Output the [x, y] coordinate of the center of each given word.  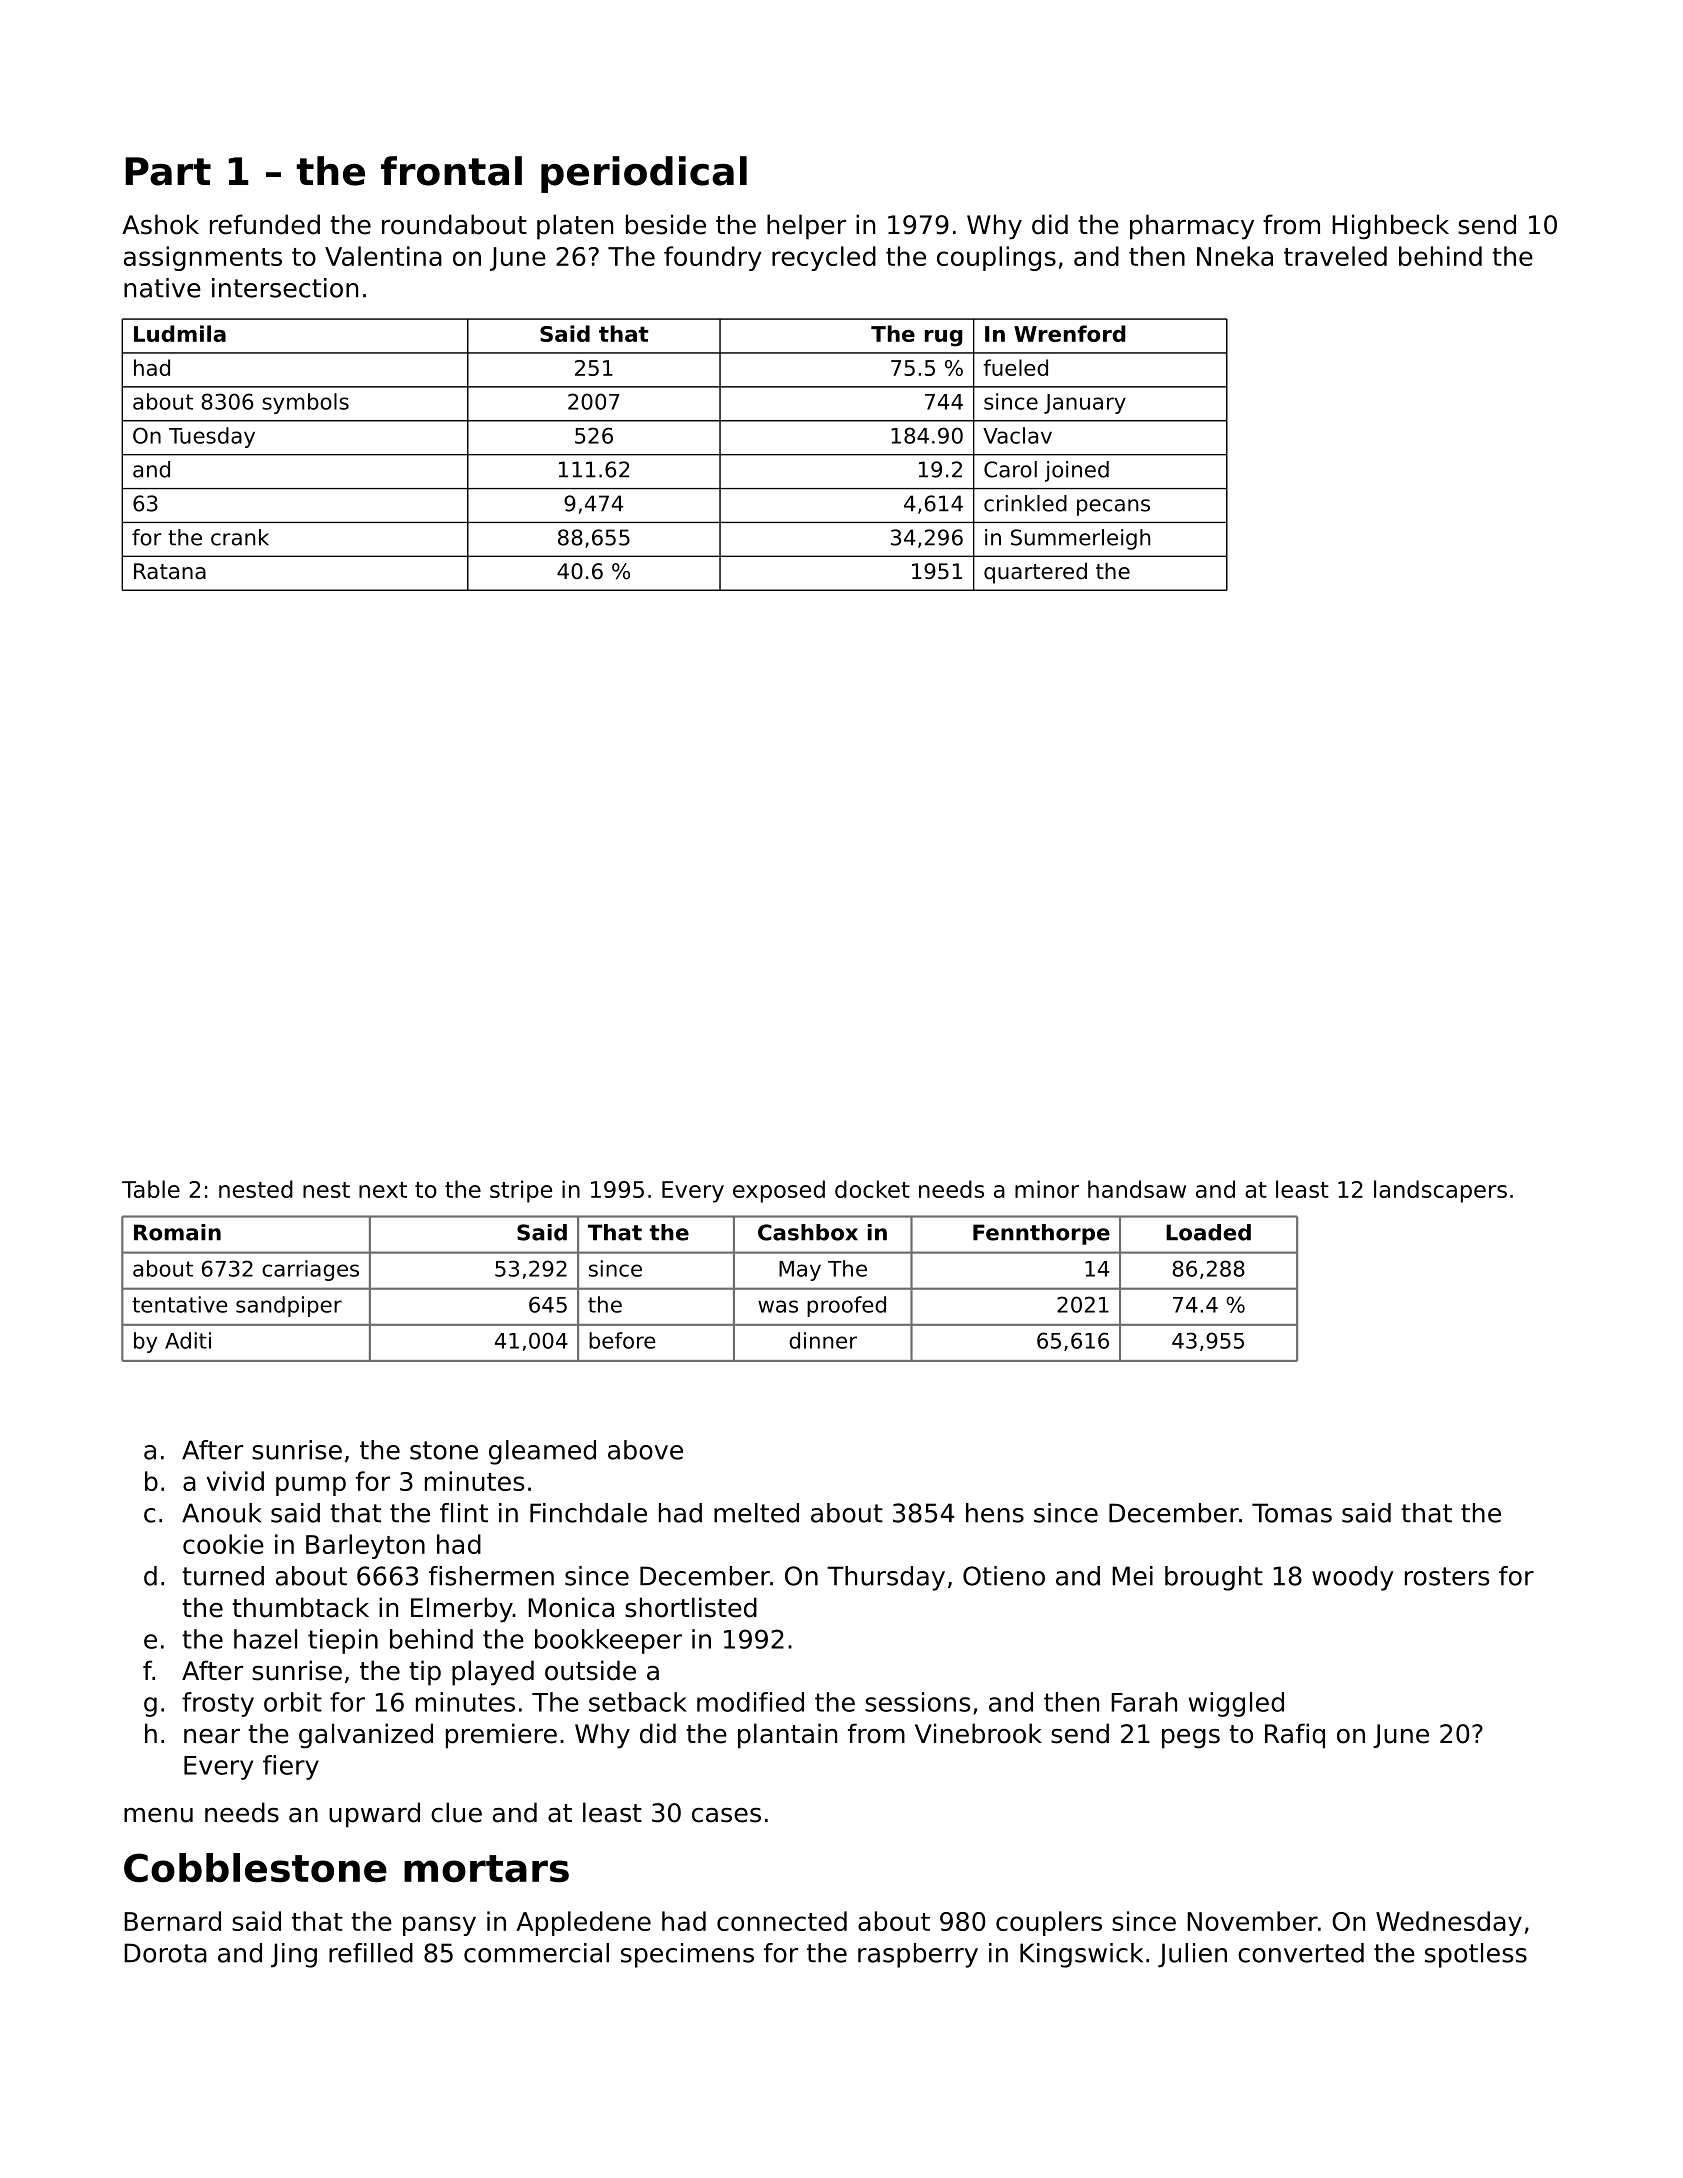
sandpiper [289, 1306]
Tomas [1292, 1513]
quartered [1035, 573]
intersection [285, 288]
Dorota [165, 1953]
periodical [644, 174]
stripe [521, 1191]
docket [872, 1189]
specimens [687, 1955]
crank [240, 537]
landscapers [1440, 1191]
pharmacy [1192, 227]
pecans [1113, 507]
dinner [823, 1340]
